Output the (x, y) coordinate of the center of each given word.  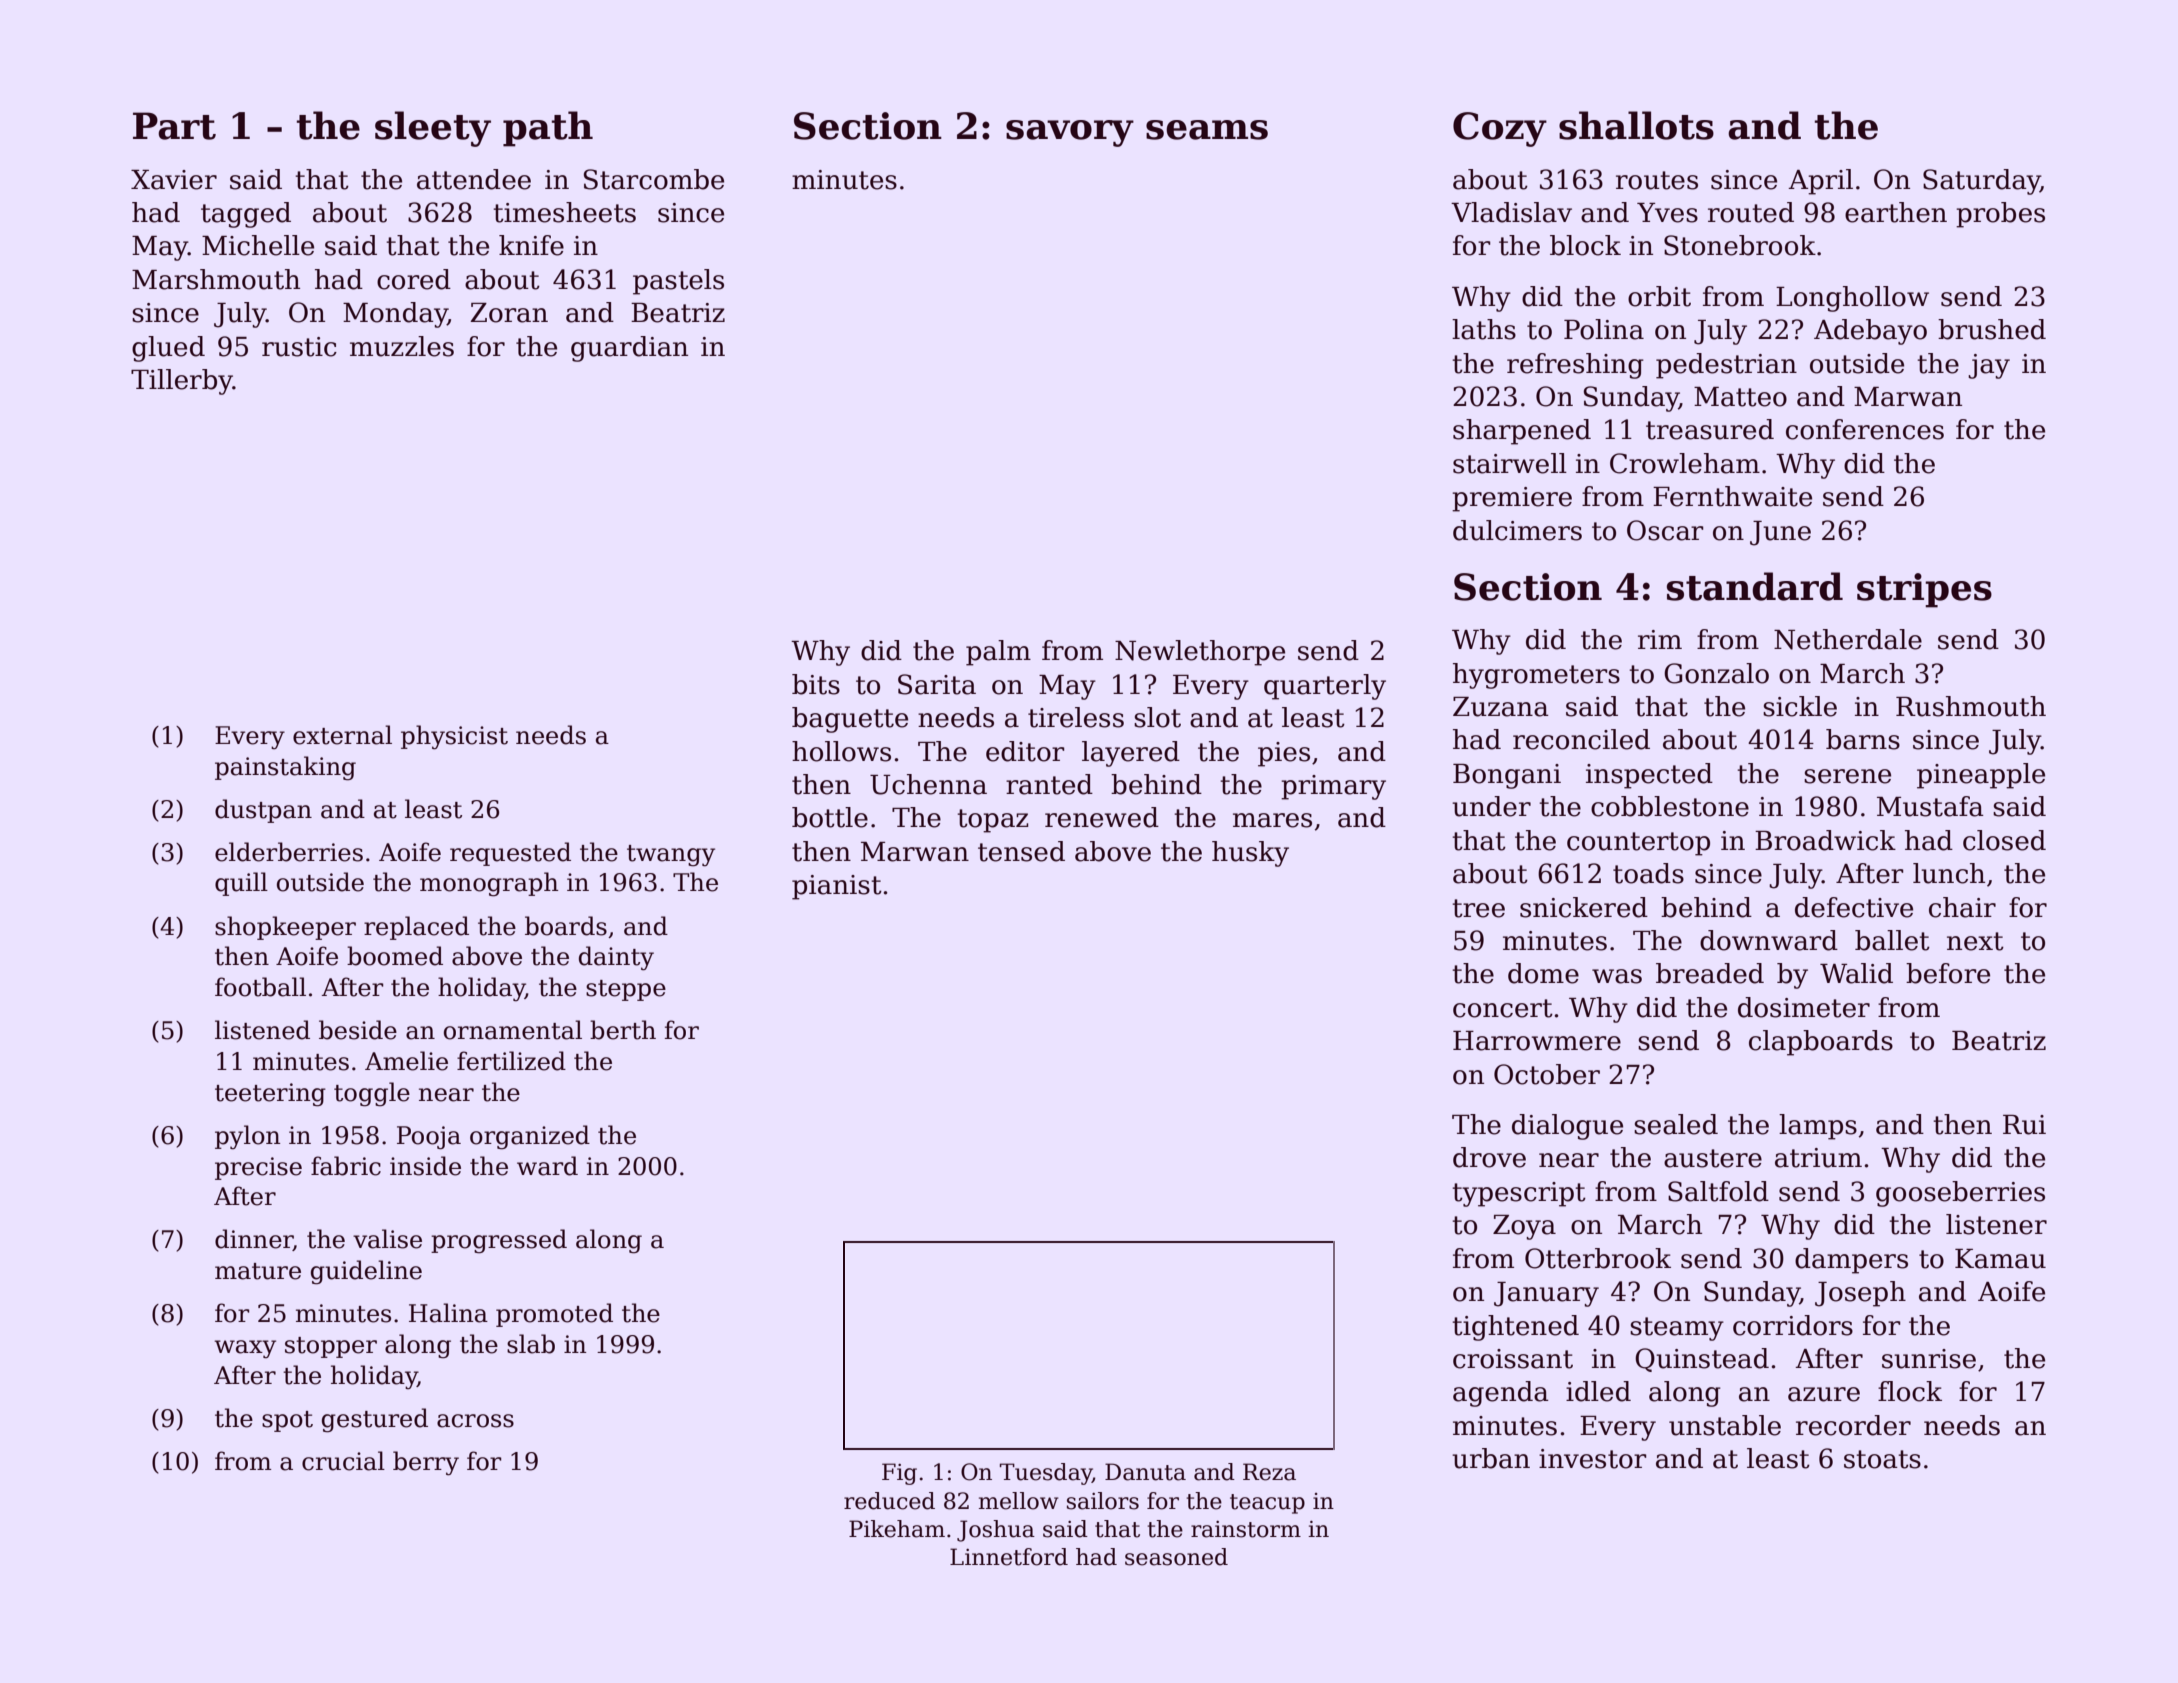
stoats (1882, 1459)
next (1975, 941)
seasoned (1176, 1557)
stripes (1924, 590)
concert (1503, 1008)
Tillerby (182, 382)
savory (1070, 133)
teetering (270, 1095)
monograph (489, 884)
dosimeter (1804, 1007)
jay (1989, 366)
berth (623, 1030)
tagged (246, 215)
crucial (343, 1461)
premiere (1512, 499)
